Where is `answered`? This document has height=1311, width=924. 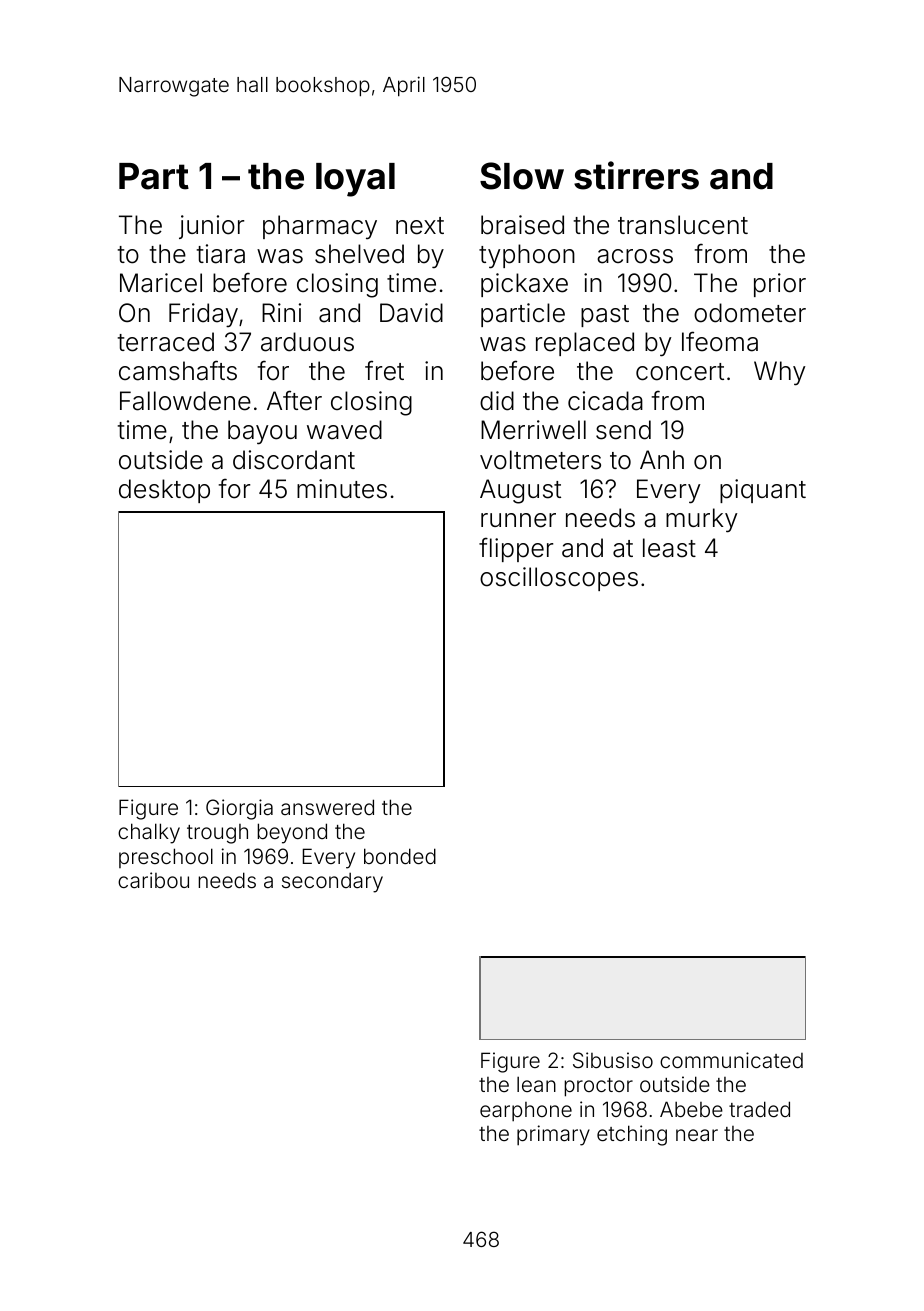
answered is located at coordinates (327, 807).
